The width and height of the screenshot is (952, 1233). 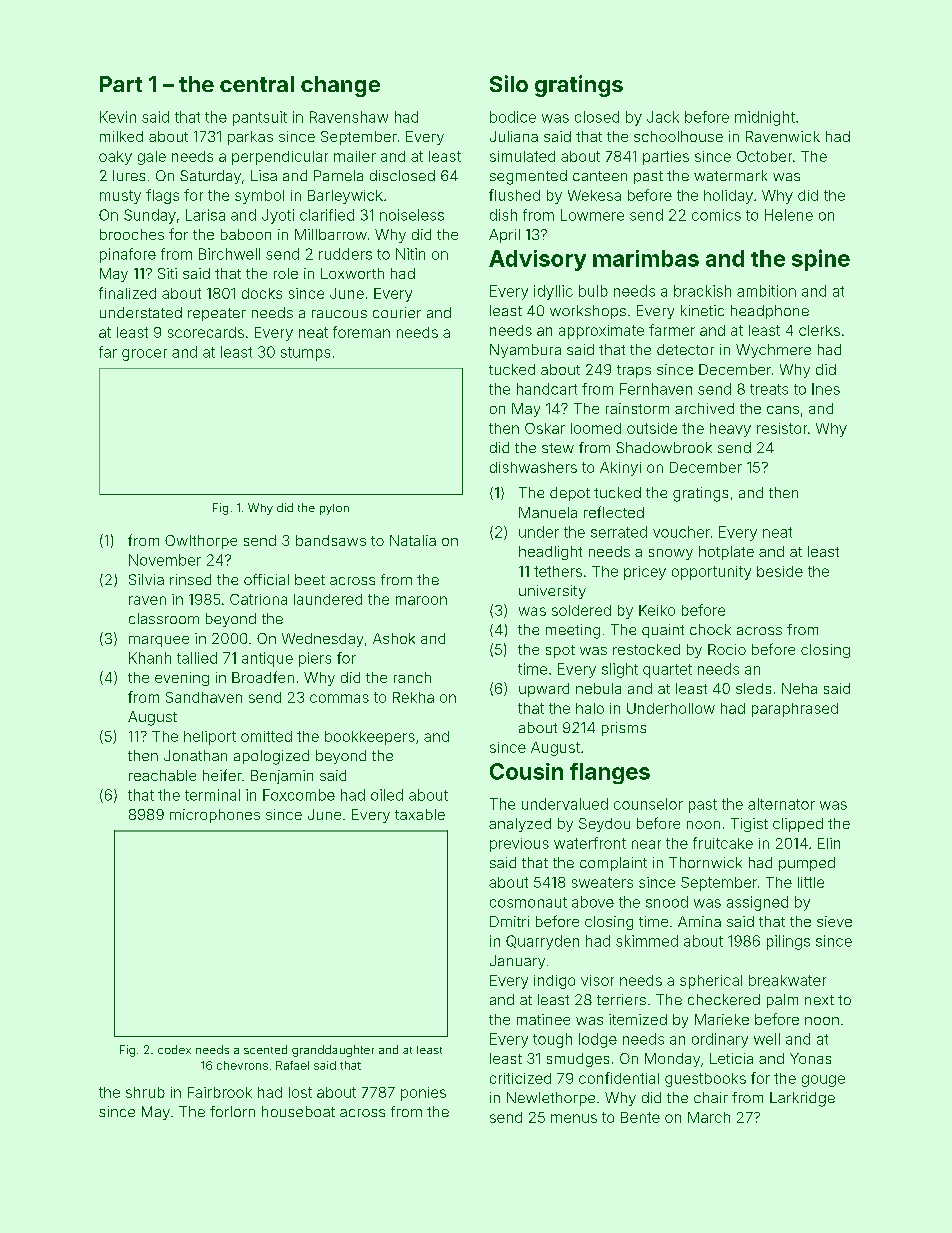 I want to click on microphones, so click(x=215, y=816).
